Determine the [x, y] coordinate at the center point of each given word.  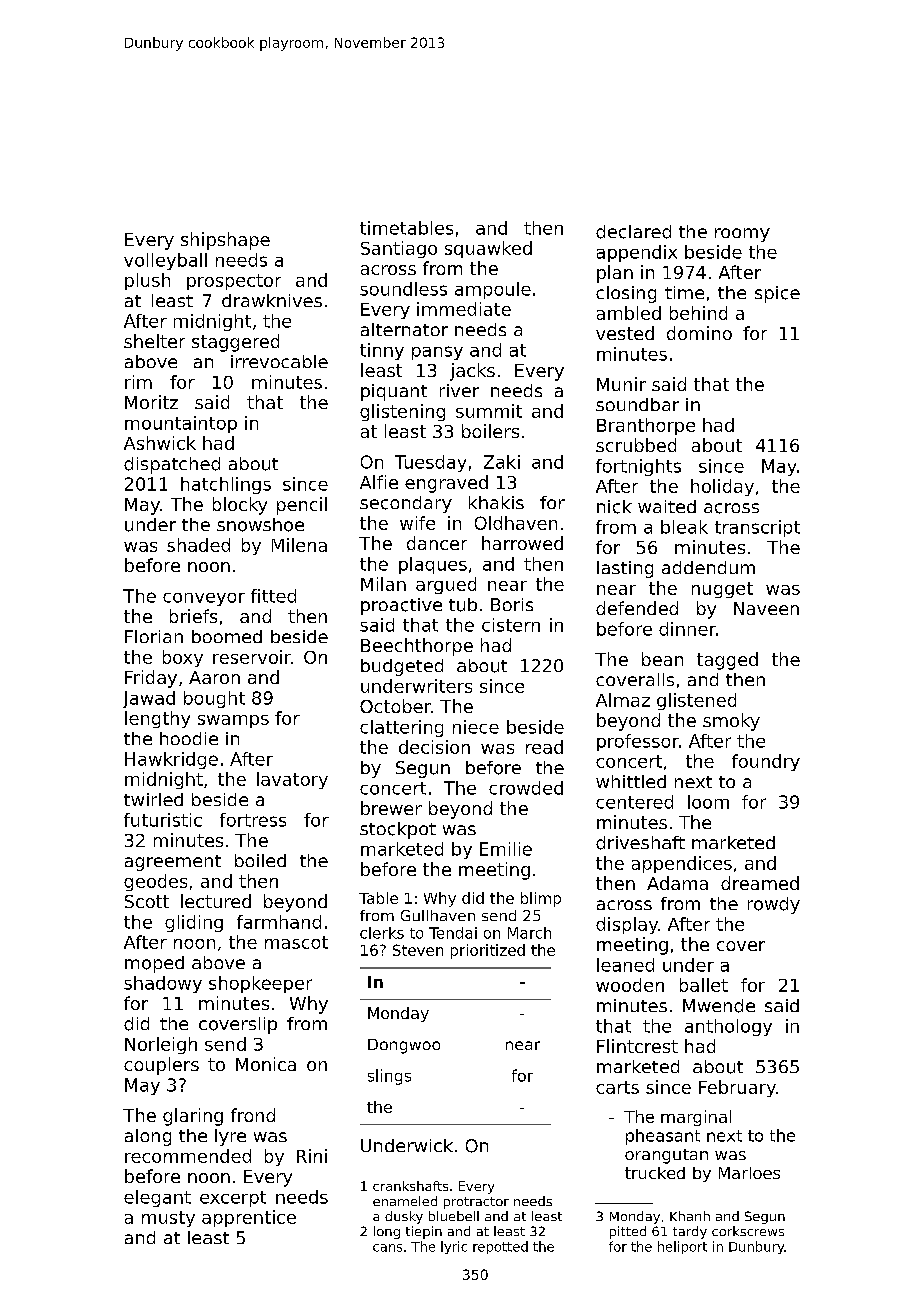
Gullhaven [438, 915]
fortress [253, 820]
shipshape [225, 241]
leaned [625, 965]
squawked [488, 249]
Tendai [453, 933]
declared [633, 232]
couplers [161, 1066]
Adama [677, 883]
